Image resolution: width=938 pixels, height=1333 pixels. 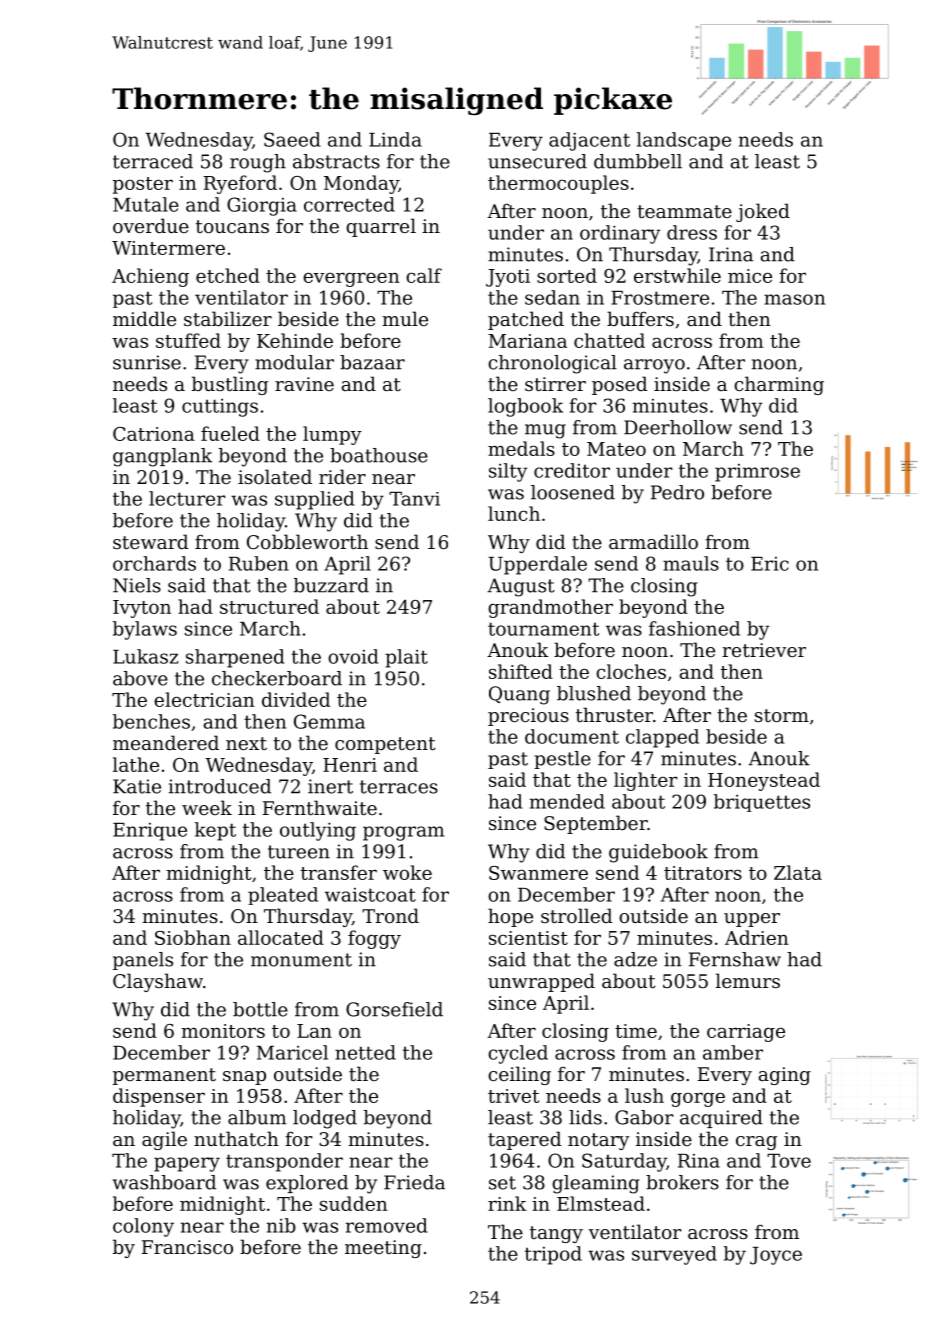 What do you see at coordinates (616, 449) in the screenshot?
I see `Mateo` at bounding box center [616, 449].
